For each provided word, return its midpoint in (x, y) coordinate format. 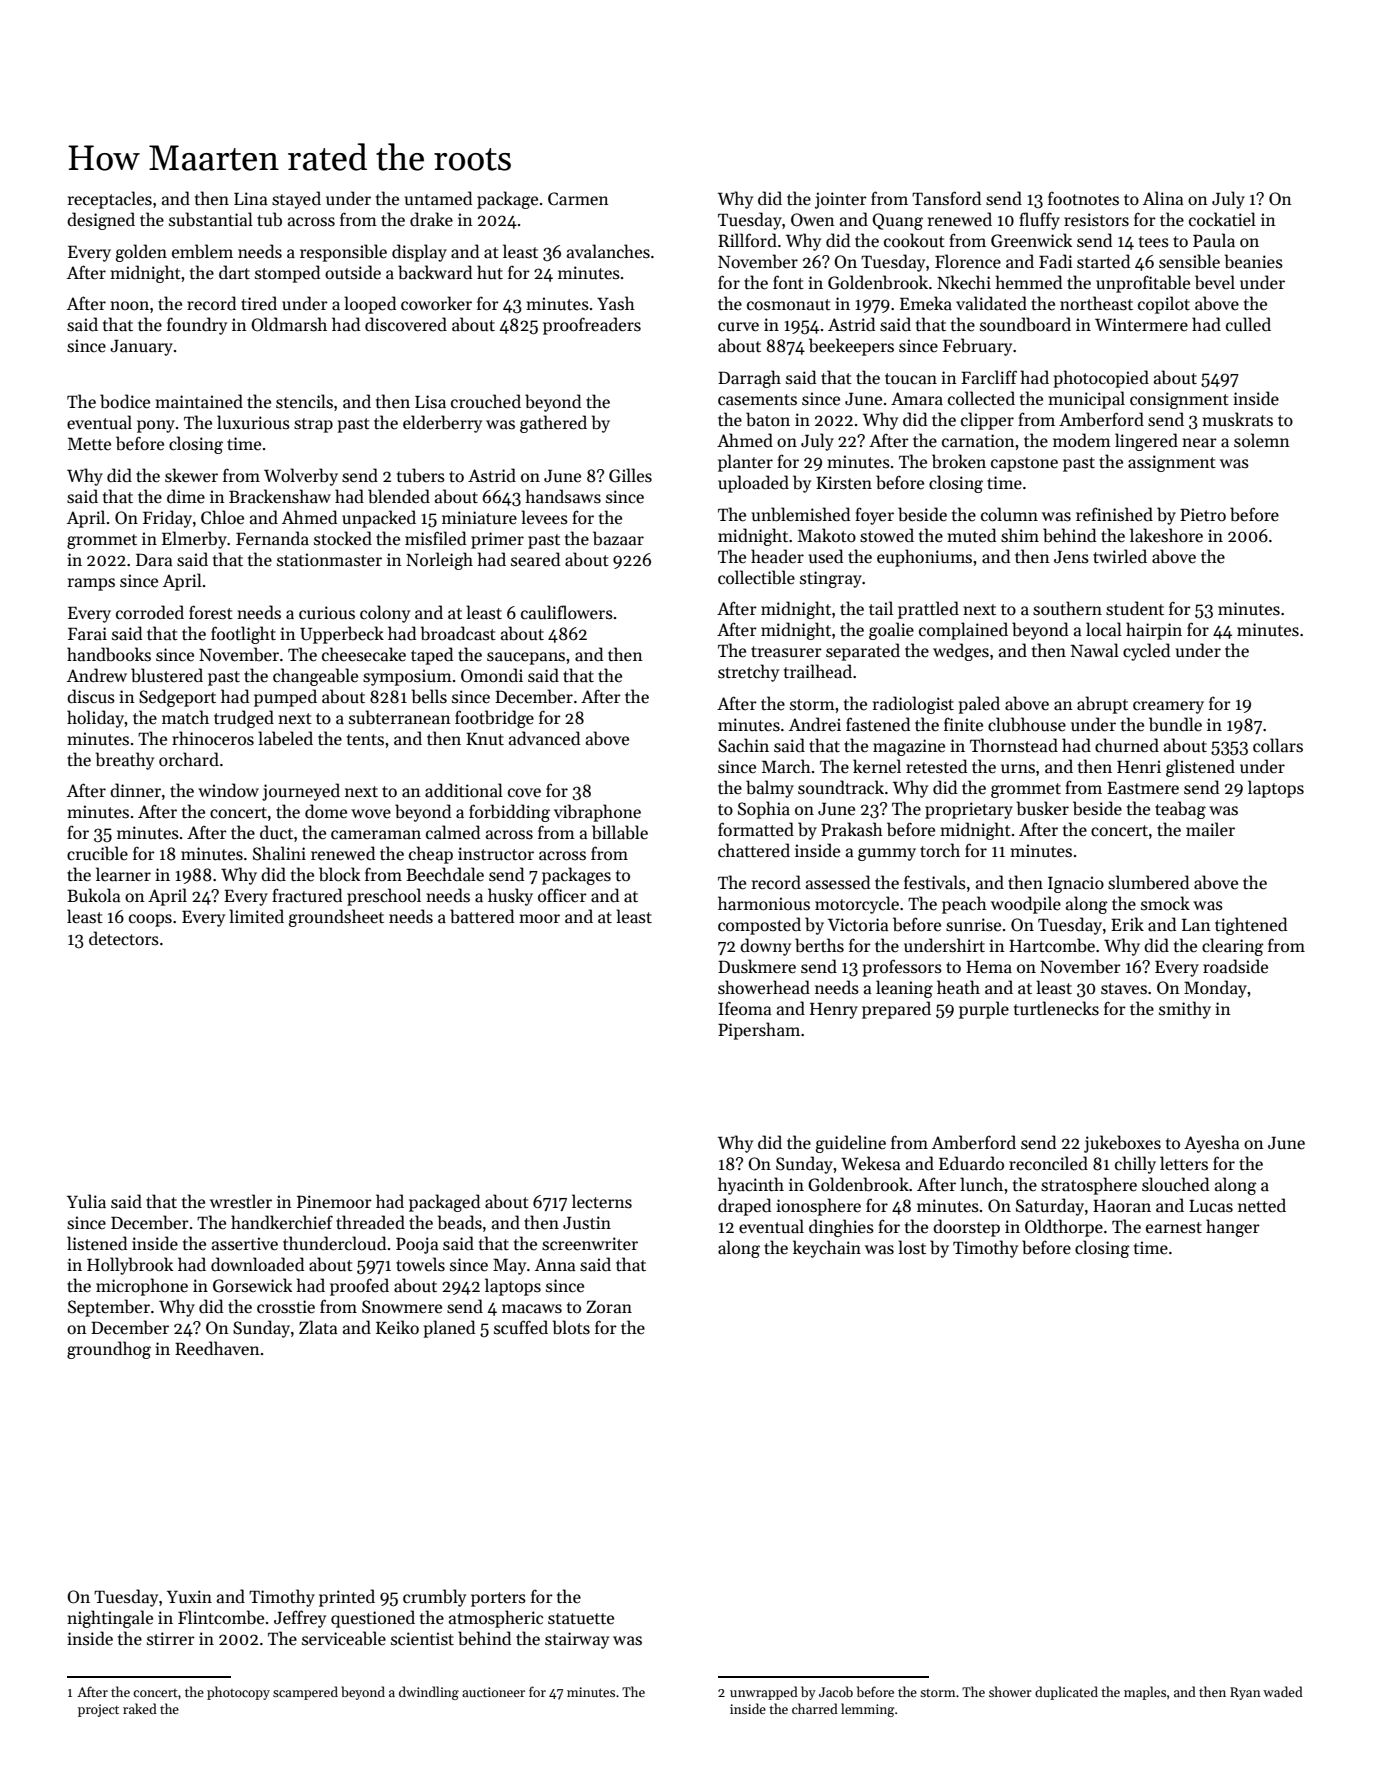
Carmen (578, 199)
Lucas (1211, 1206)
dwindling (429, 1693)
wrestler (241, 1201)
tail (881, 608)
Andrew (97, 675)
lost (912, 1247)
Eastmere (1143, 788)
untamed (438, 198)
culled (1248, 324)
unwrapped (764, 1693)
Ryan (1245, 1693)
